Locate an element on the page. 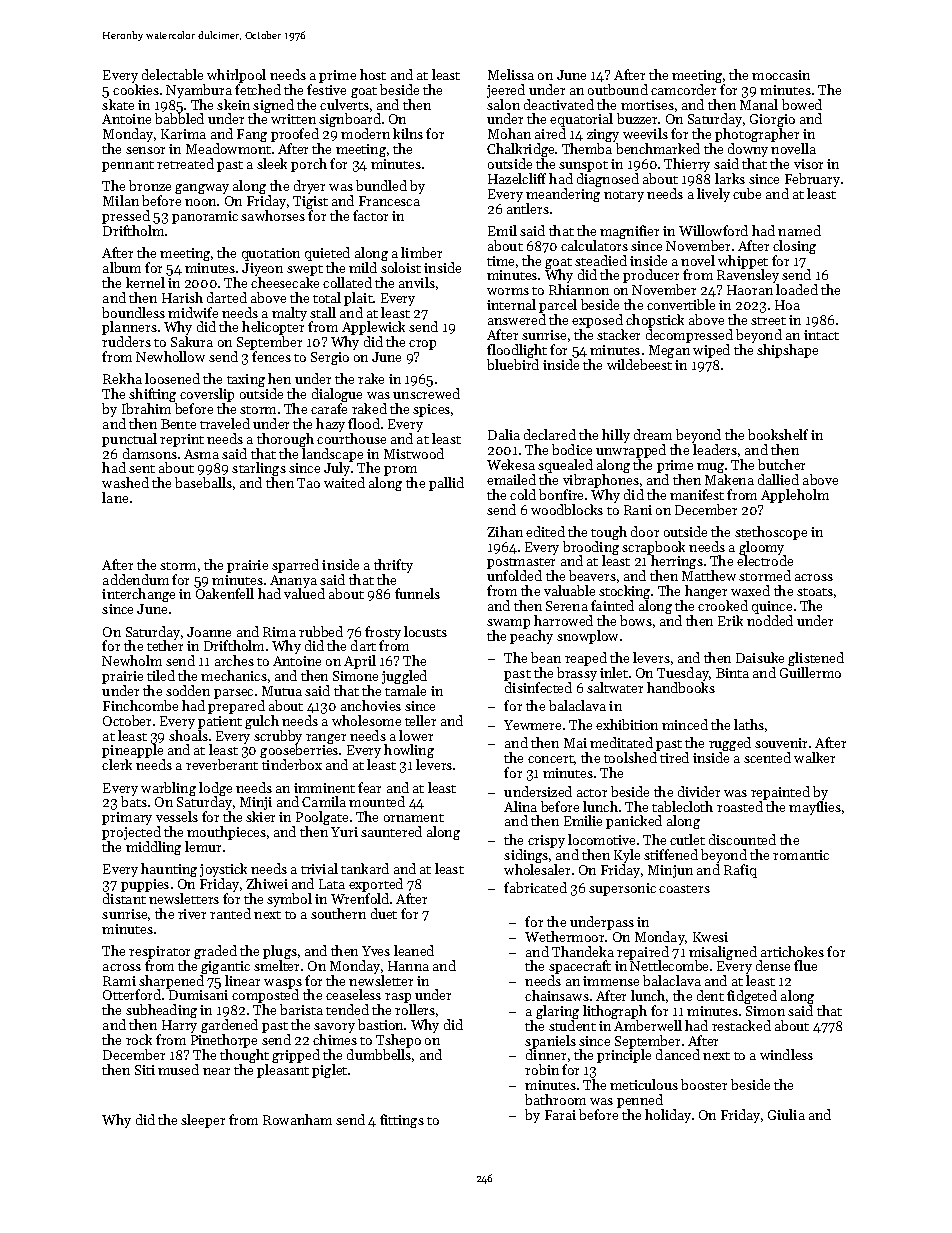 This image has height=1233, width=952. sauntered is located at coordinates (391, 831).
